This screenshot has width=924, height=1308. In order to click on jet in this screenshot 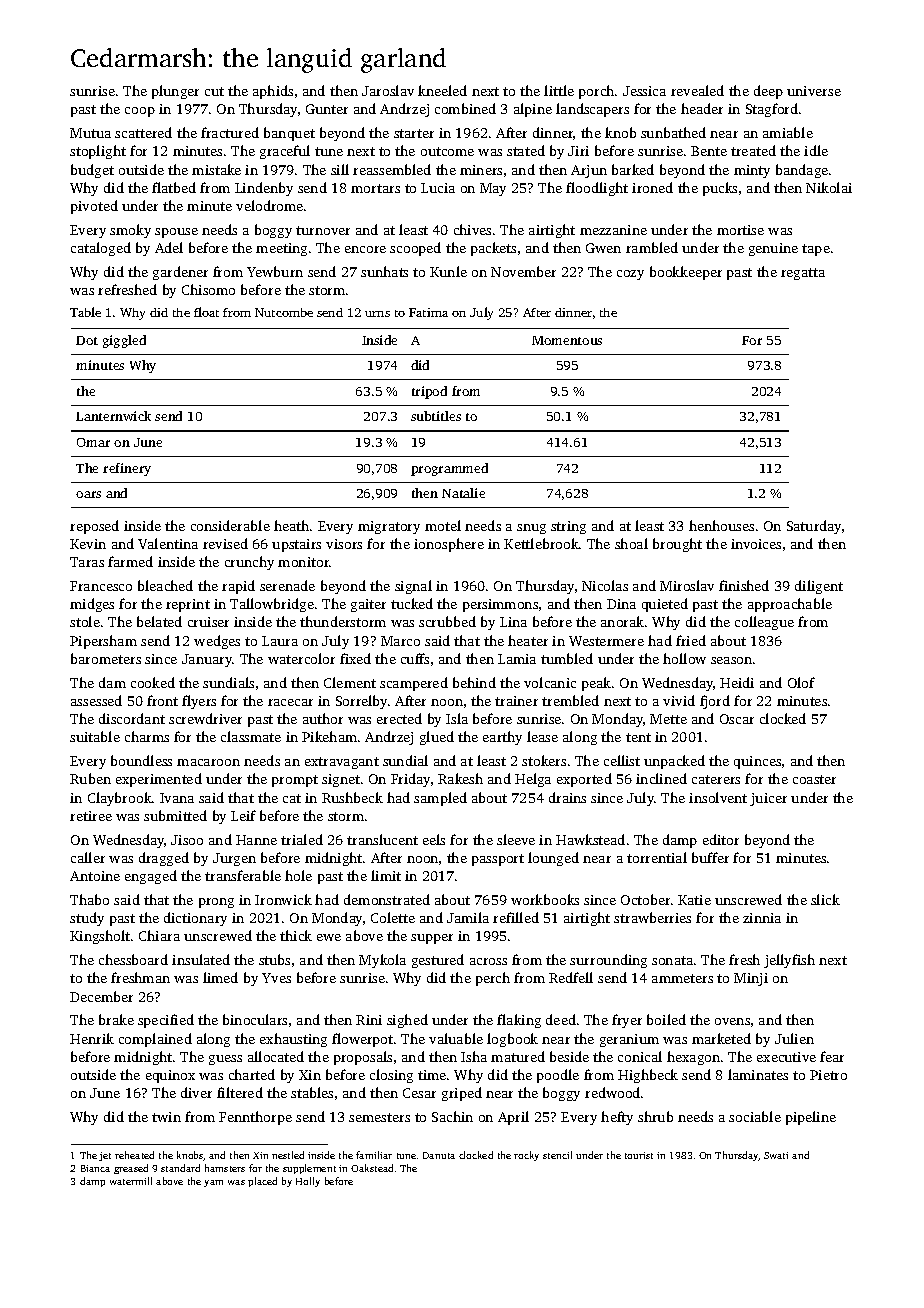, I will do `click(105, 1156)`.
